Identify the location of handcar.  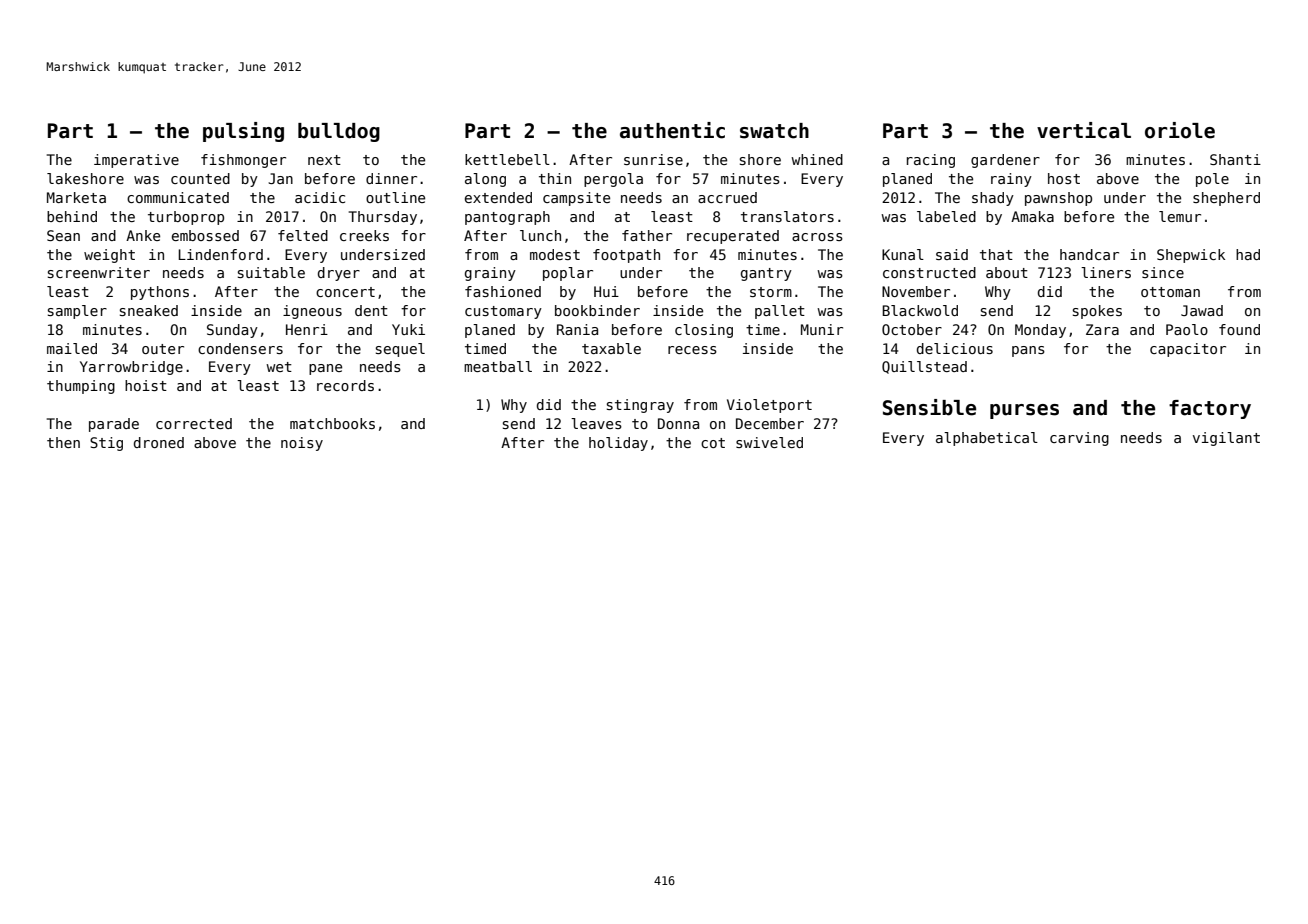
(1089, 254).
